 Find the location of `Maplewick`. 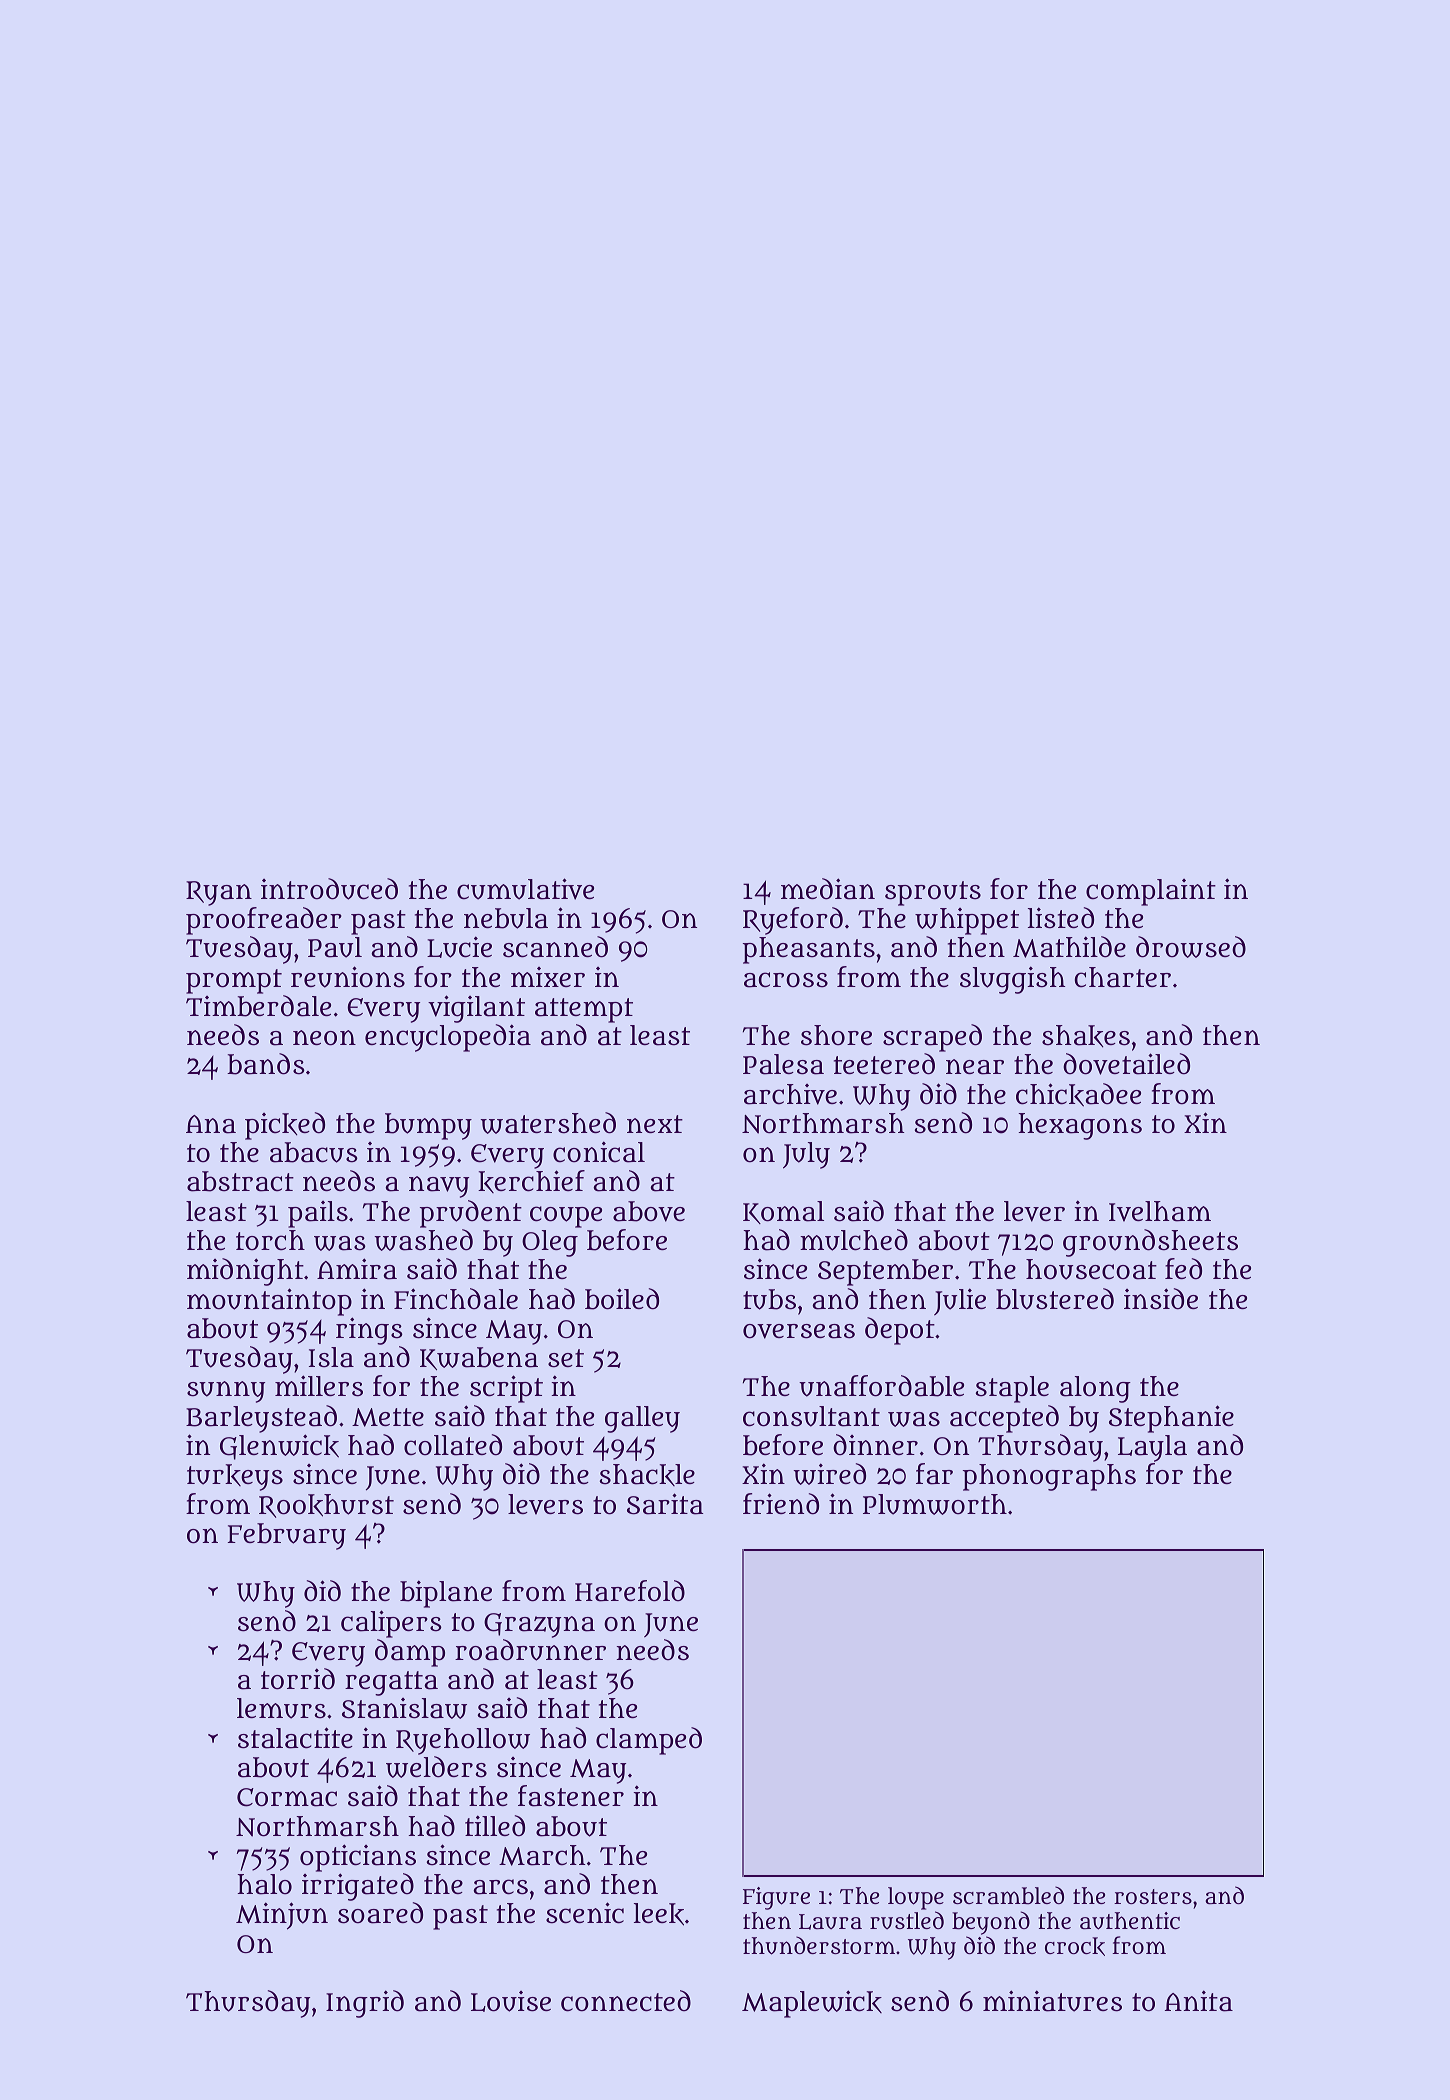

Maplewick is located at coordinates (812, 2004).
